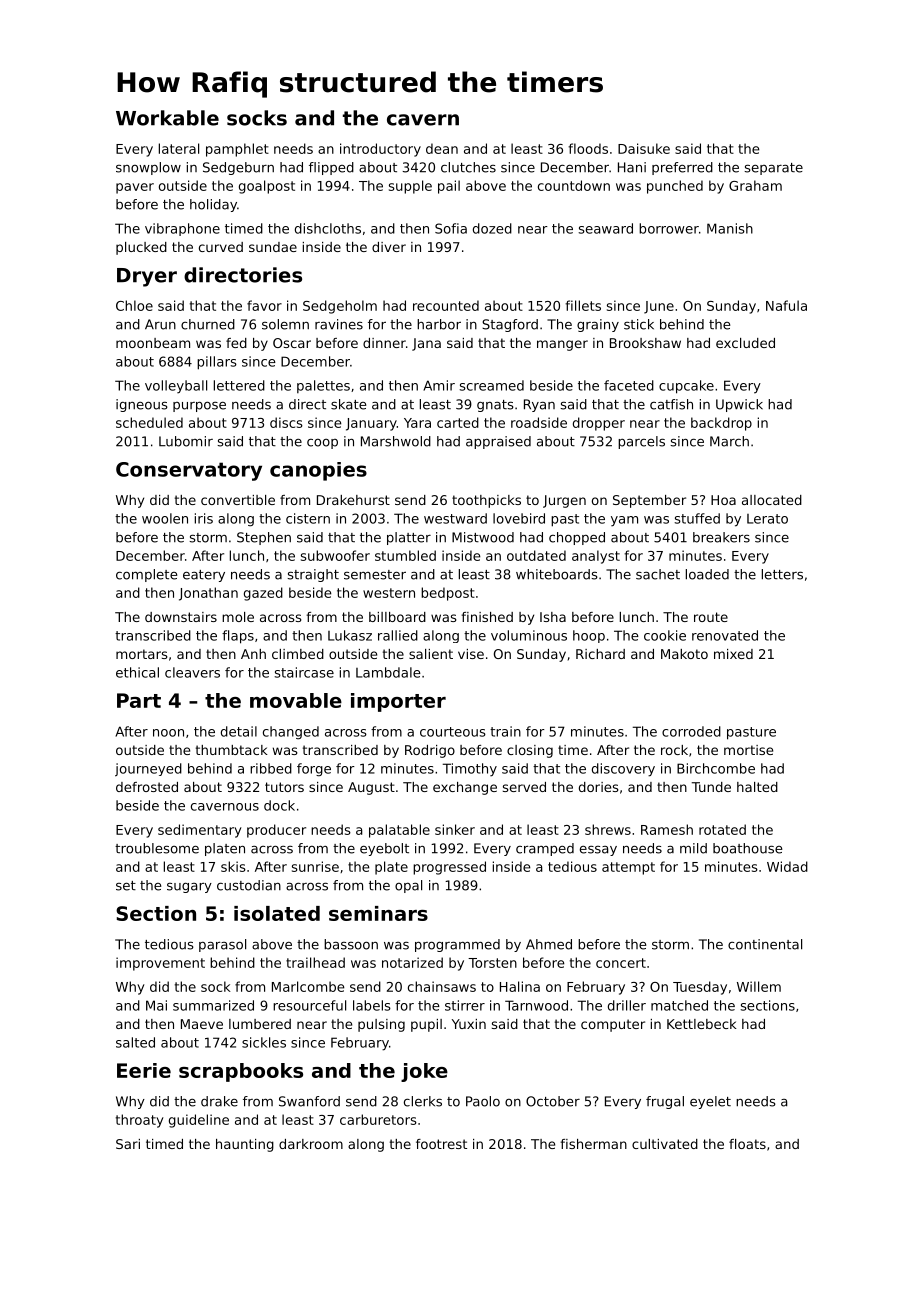 The height and width of the page is (1314, 924). I want to click on vise, so click(471, 654).
